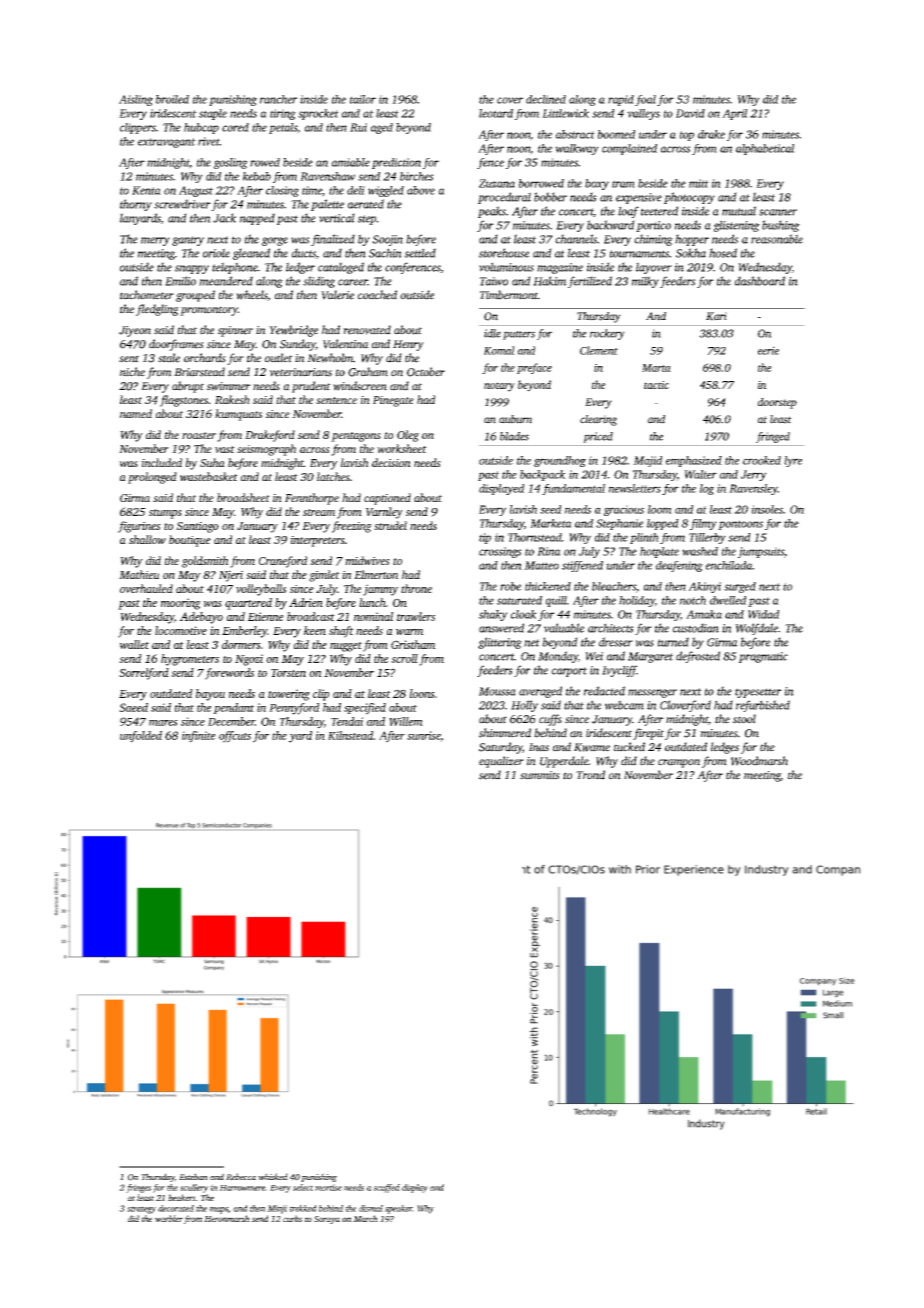 This screenshot has height=1308, width=924. Describe the element at coordinates (146, 588) in the screenshot. I see `overhauled` at that location.
